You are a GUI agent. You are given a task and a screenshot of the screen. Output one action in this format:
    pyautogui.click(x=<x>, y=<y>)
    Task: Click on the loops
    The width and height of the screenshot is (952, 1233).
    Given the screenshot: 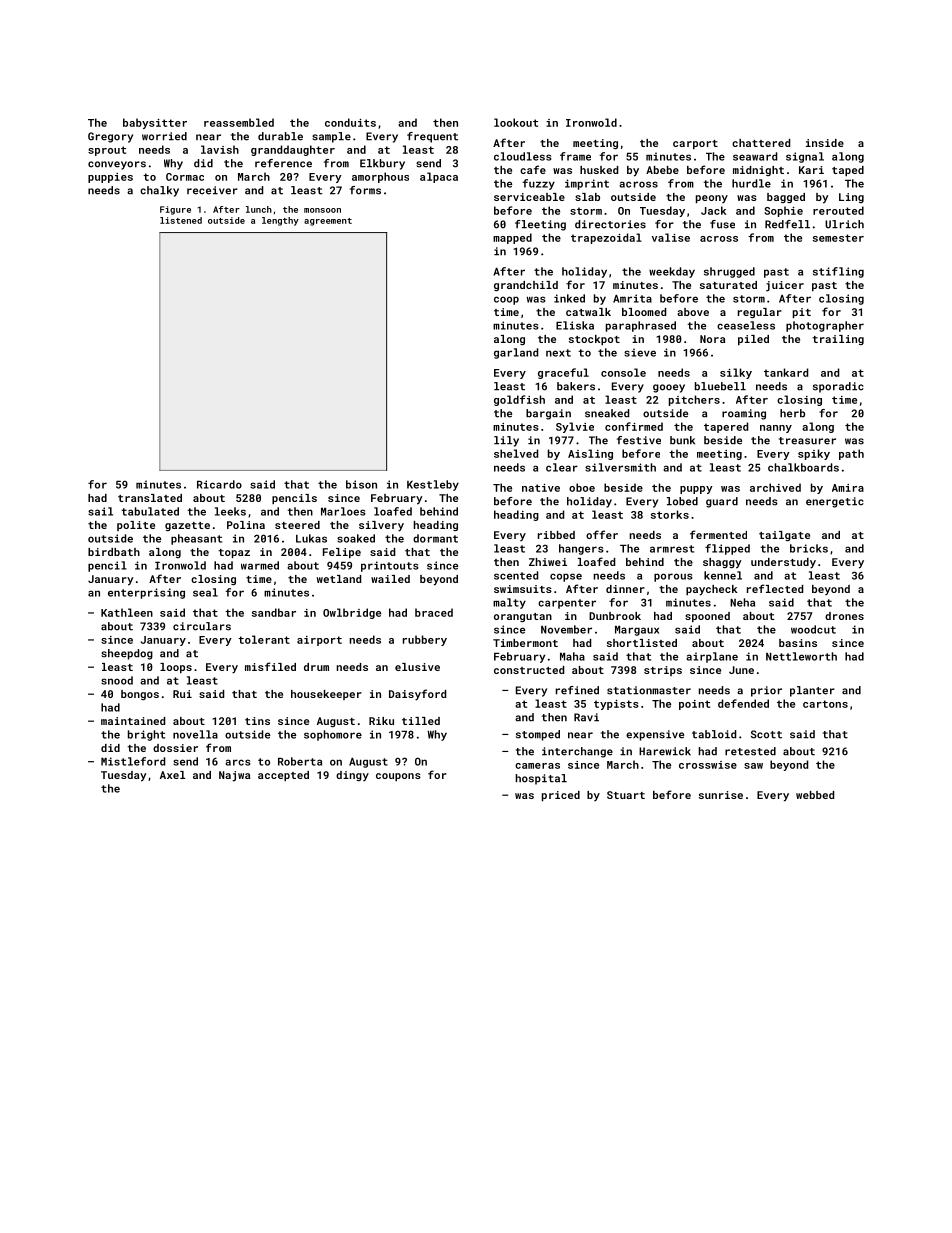 What is the action you would take?
    pyautogui.click(x=176, y=668)
